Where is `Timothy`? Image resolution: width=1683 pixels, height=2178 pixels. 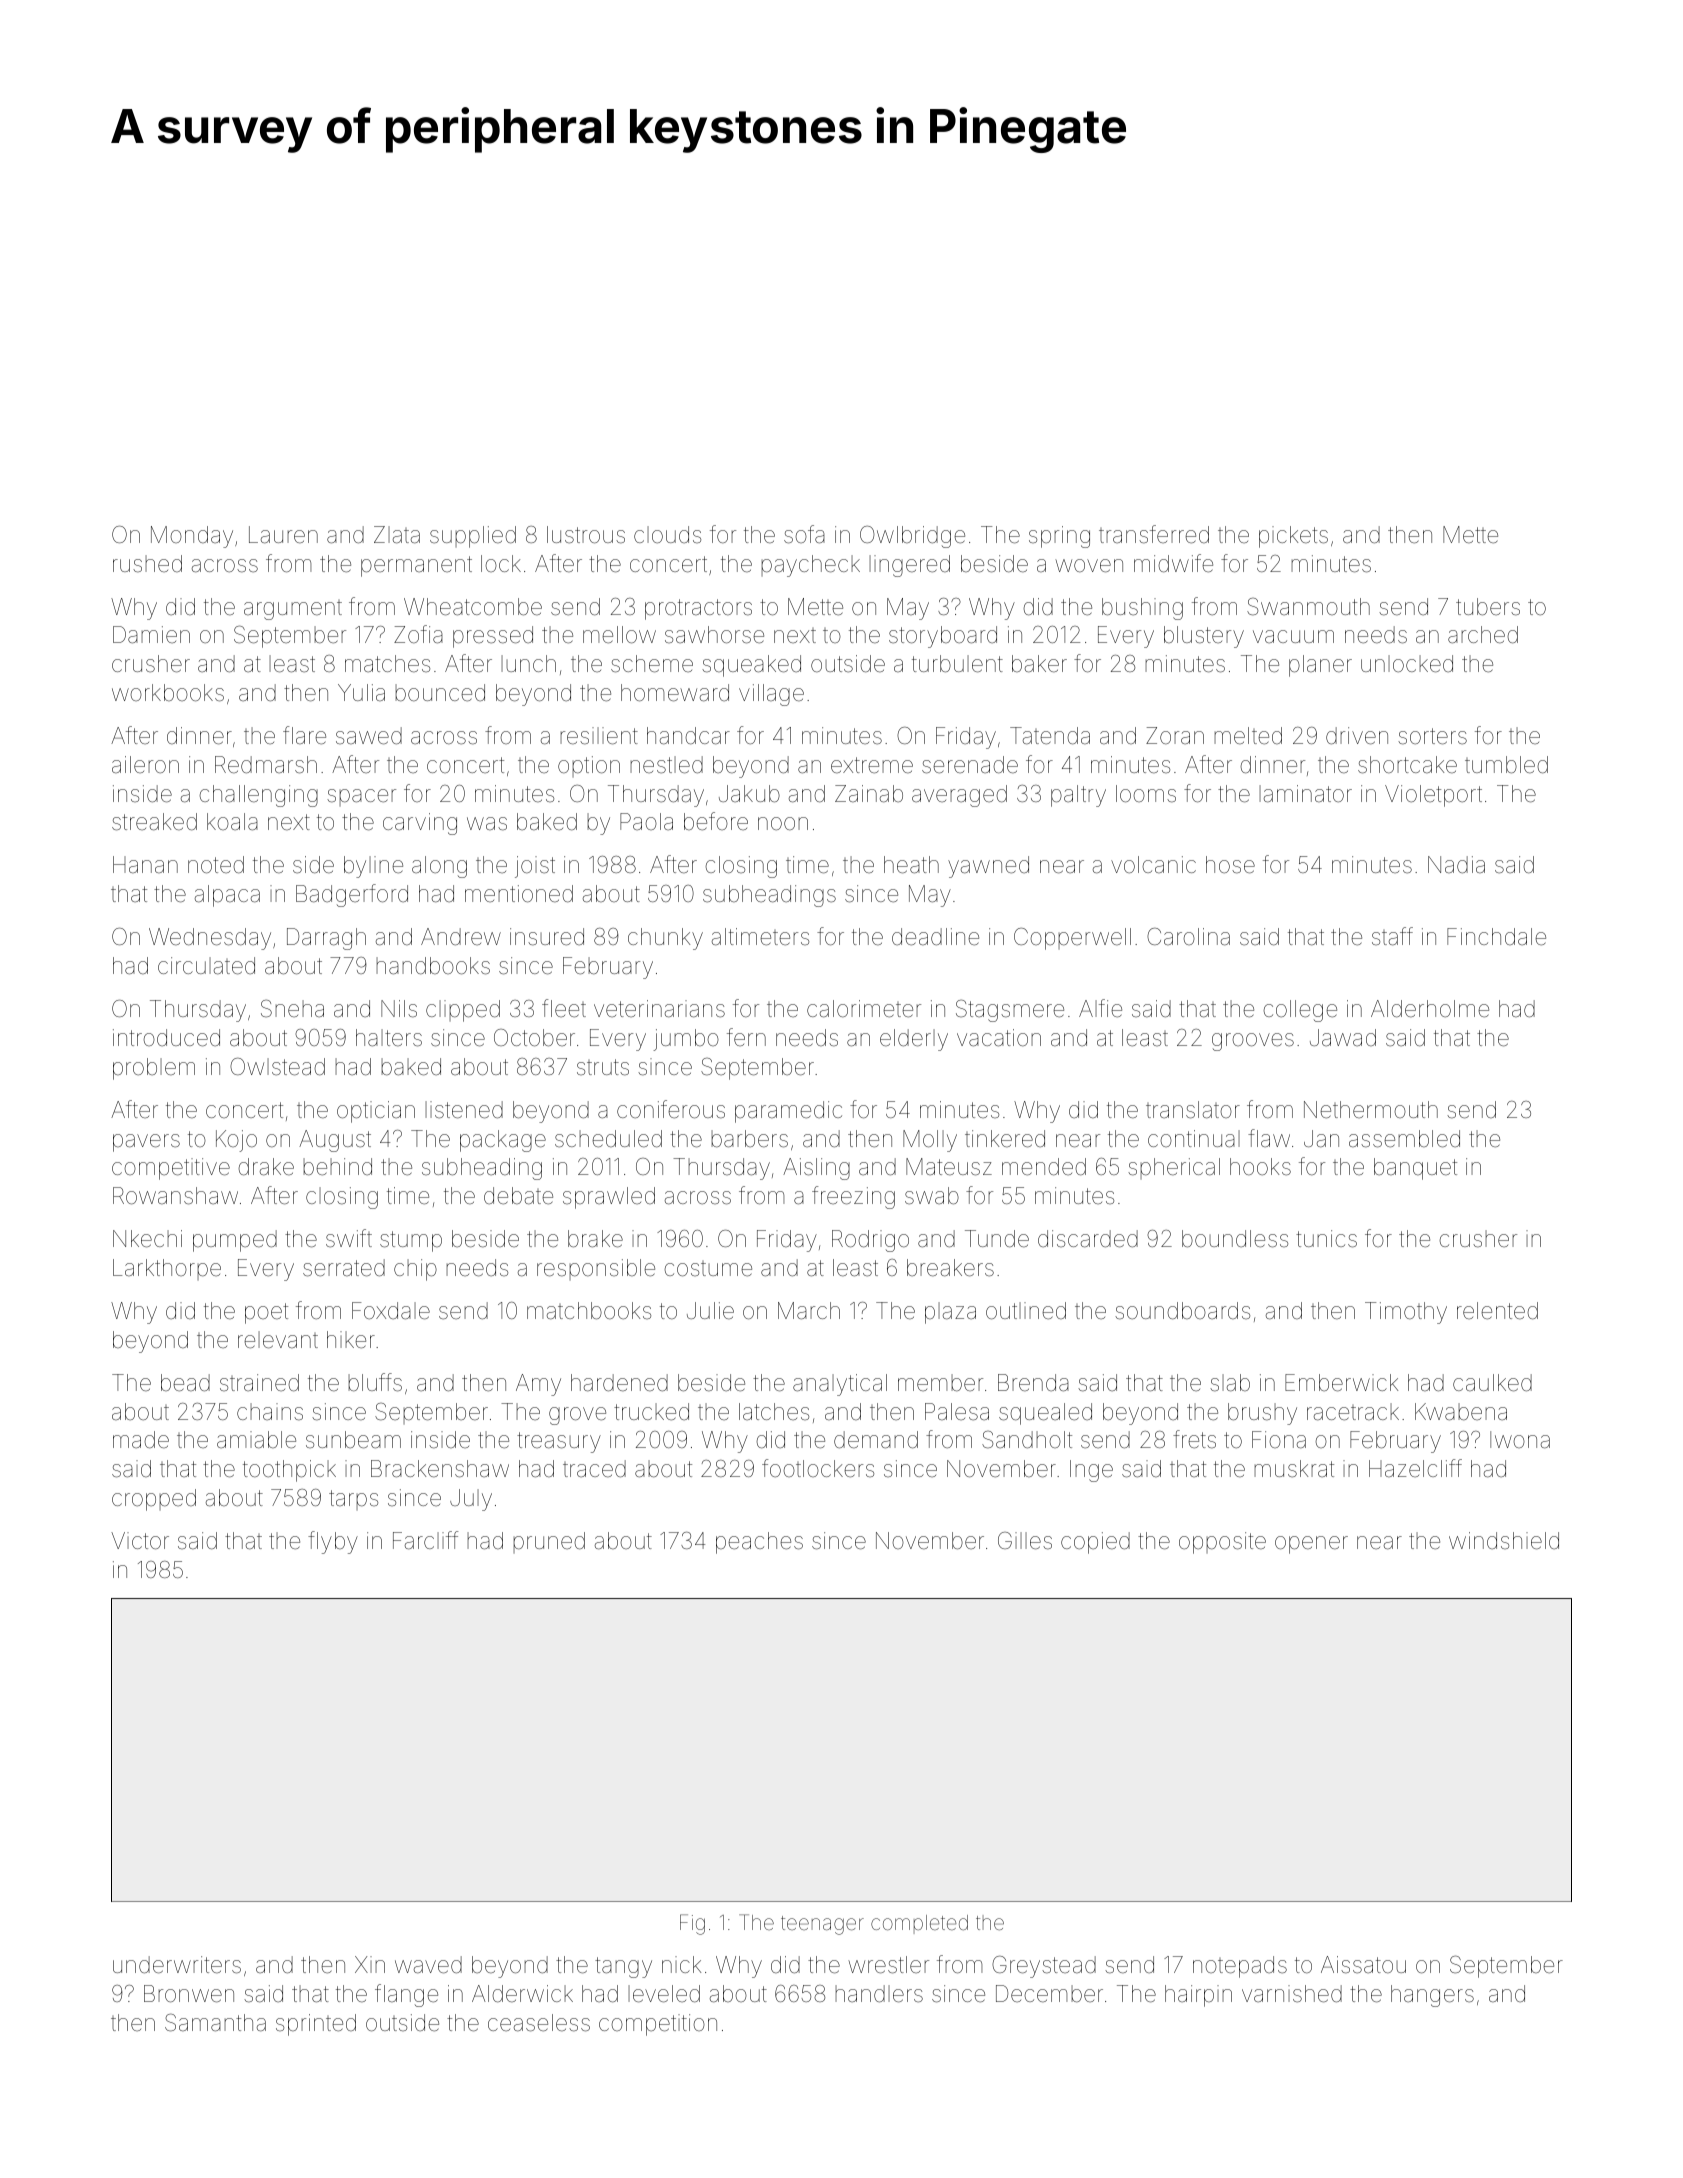
Timothy is located at coordinates (1406, 1313).
